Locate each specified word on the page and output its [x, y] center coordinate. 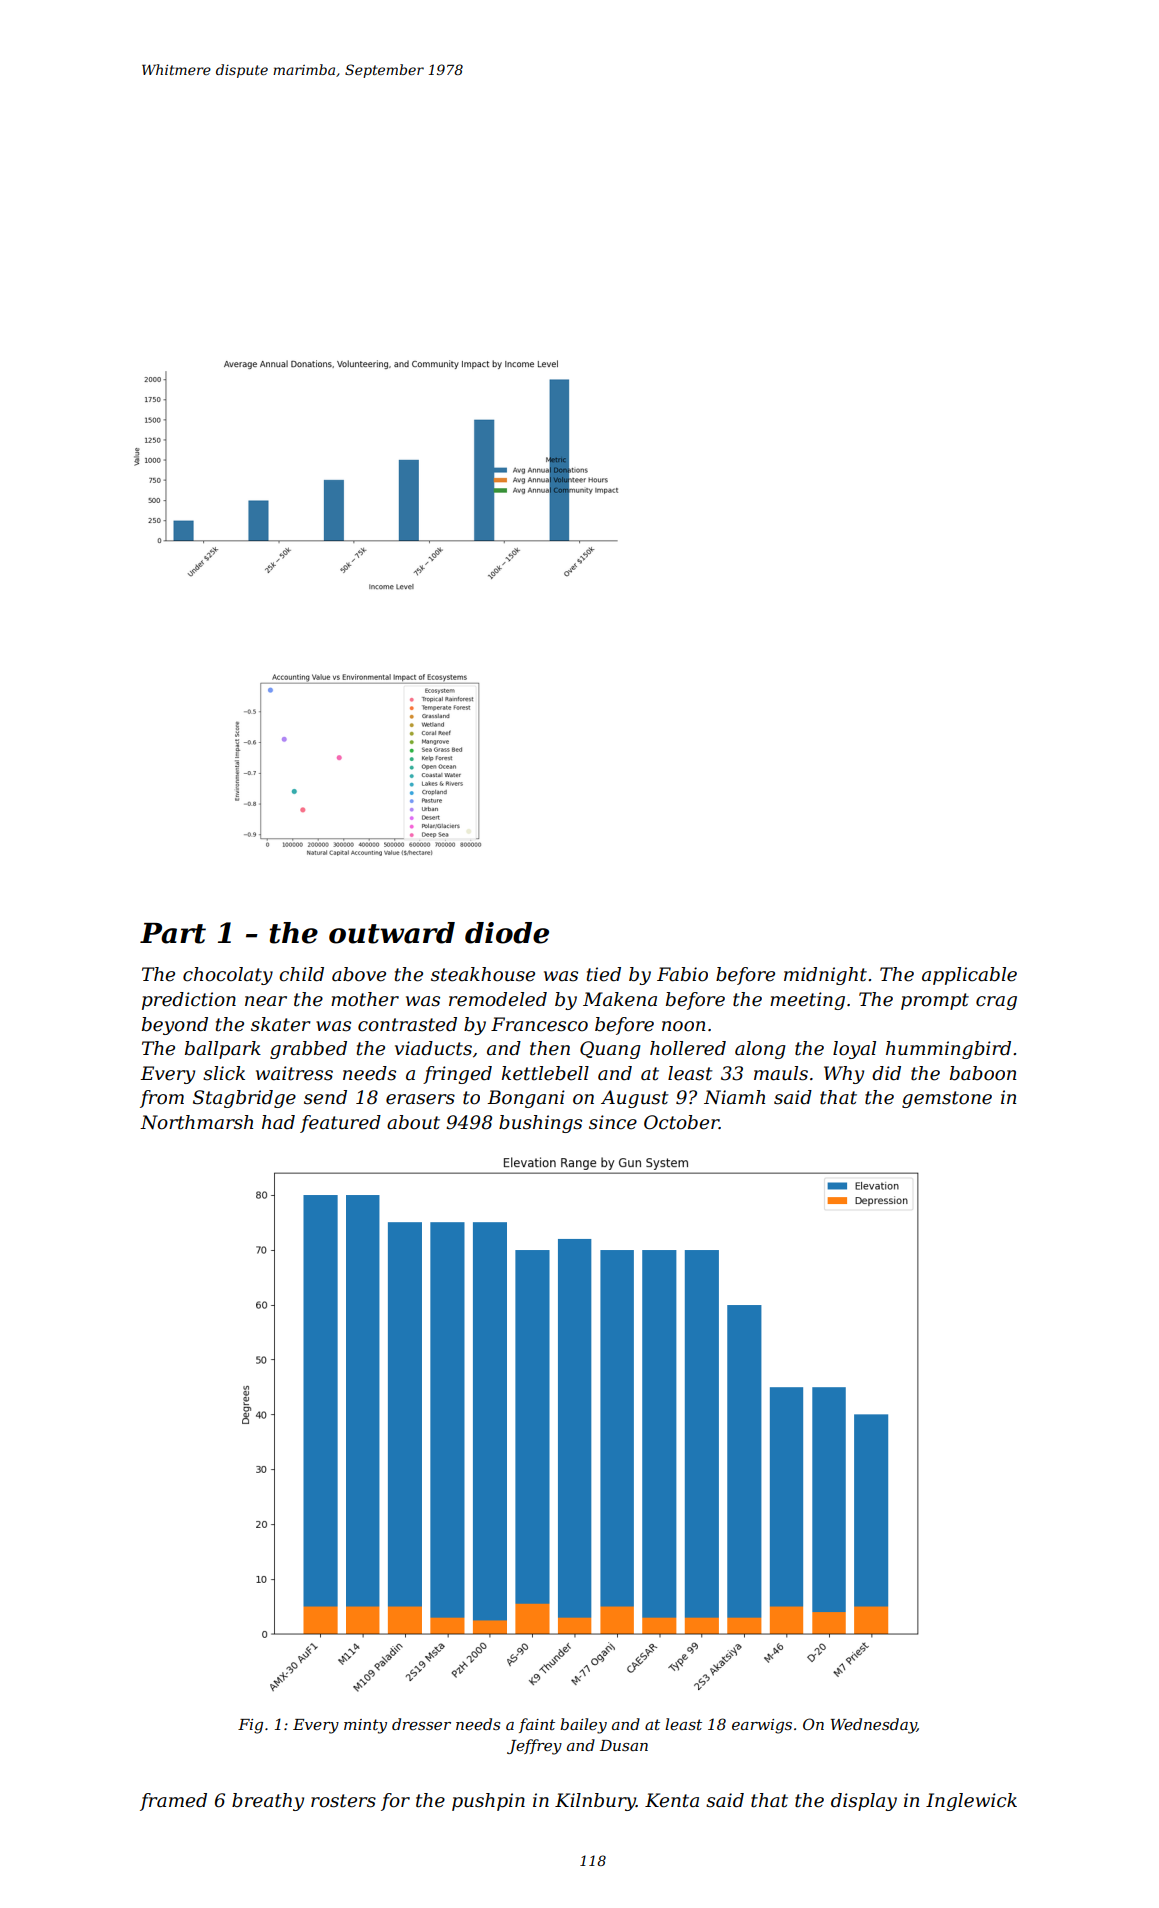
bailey [583, 1726]
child [301, 974]
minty [365, 1726]
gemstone [947, 1099]
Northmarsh [196, 1122]
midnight [825, 976]
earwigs [762, 1726]
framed [173, 1802]
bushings [540, 1124]
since [613, 1122]
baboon [983, 1073]
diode [507, 933]
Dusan [624, 1745]
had [278, 1122]
